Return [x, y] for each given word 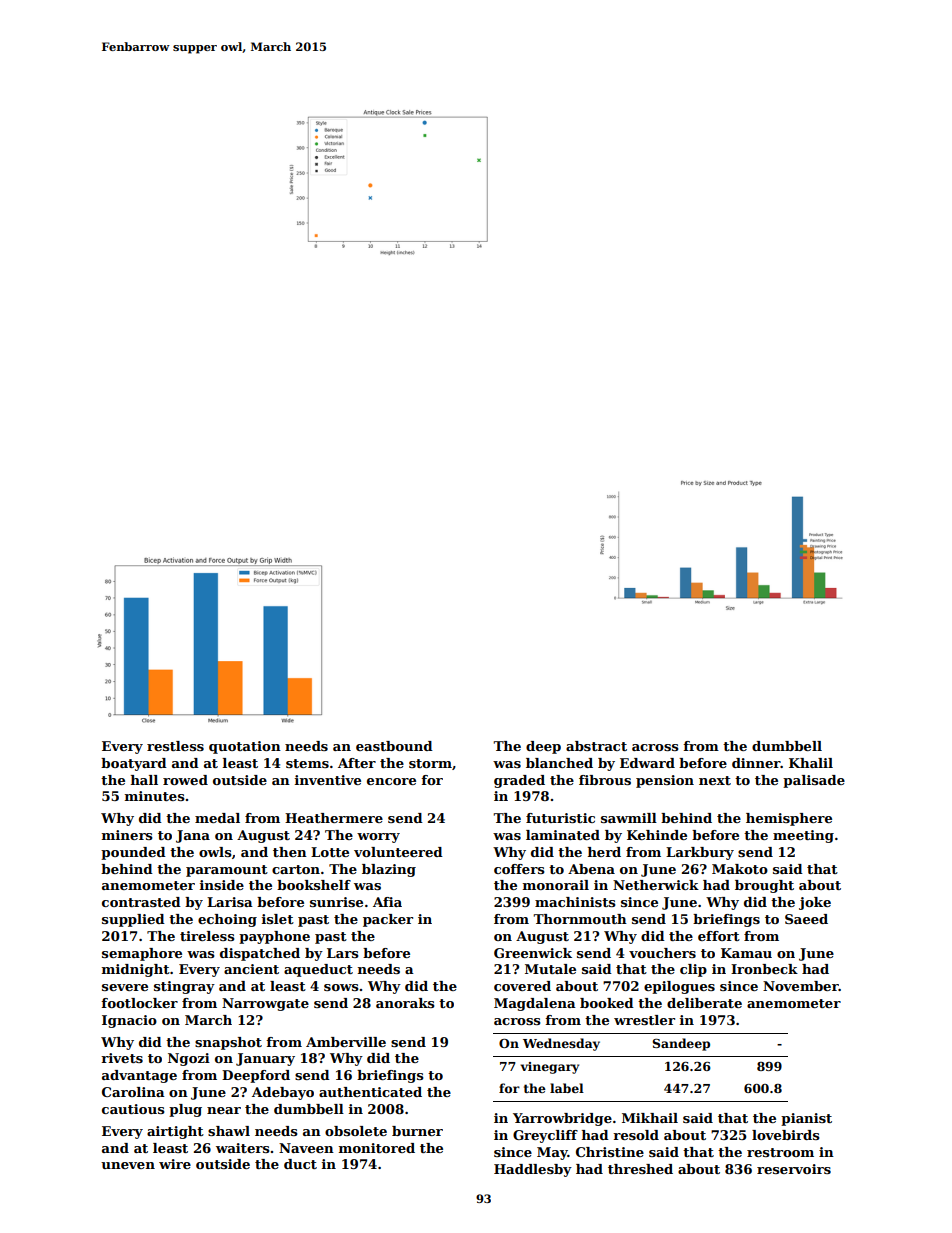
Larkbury [700, 853]
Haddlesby [533, 1170]
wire [175, 1164]
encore [391, 781]
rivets [122, 1058]
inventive [328, 780]
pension [665, 781]
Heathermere [334, 818]
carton [296, 869]
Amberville [346, 1042]
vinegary [549, 1068]
